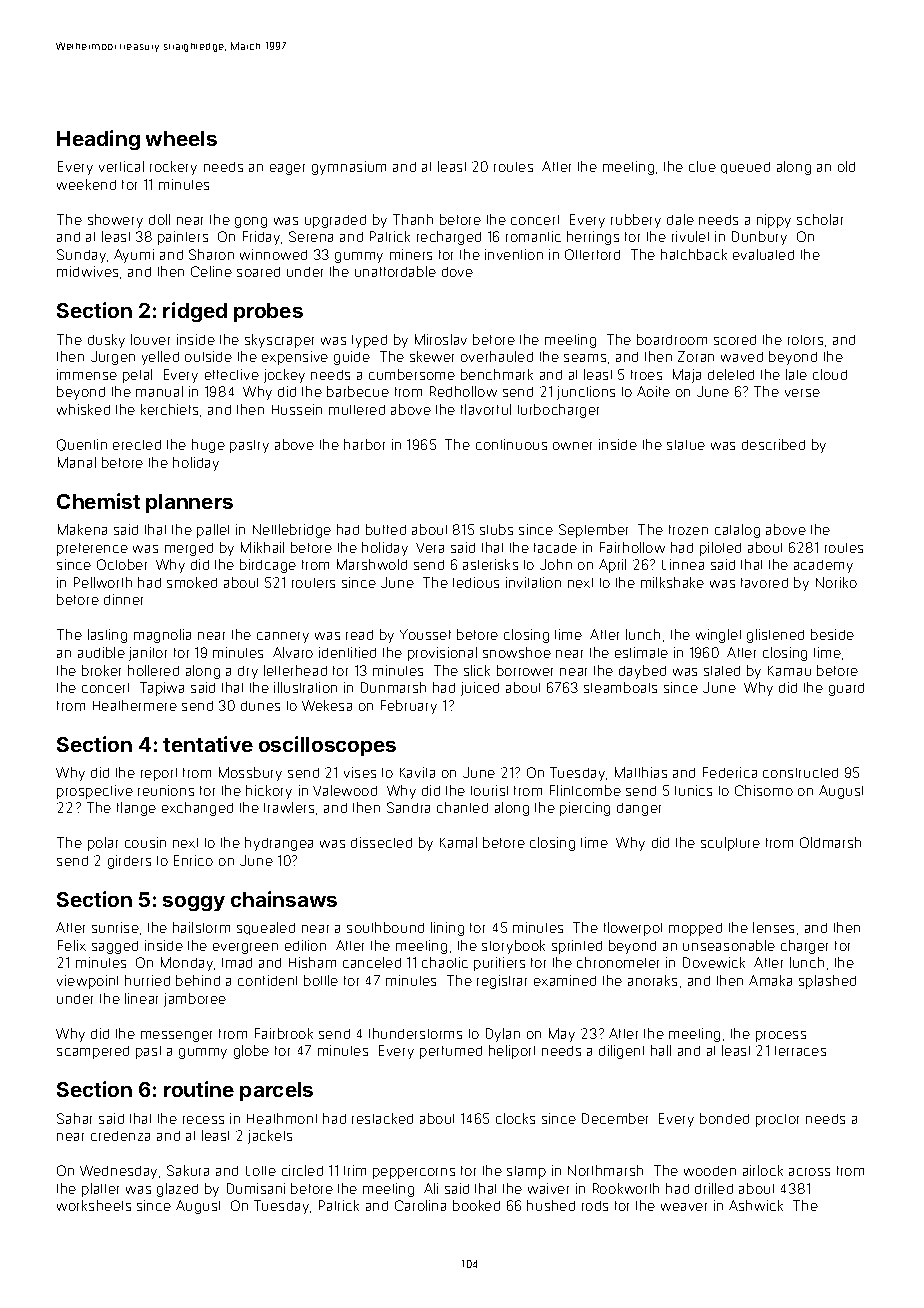  What do you see at coordinates (177, 1190) in the image?
I see `glazed` at bounding box center [177, 1190].
